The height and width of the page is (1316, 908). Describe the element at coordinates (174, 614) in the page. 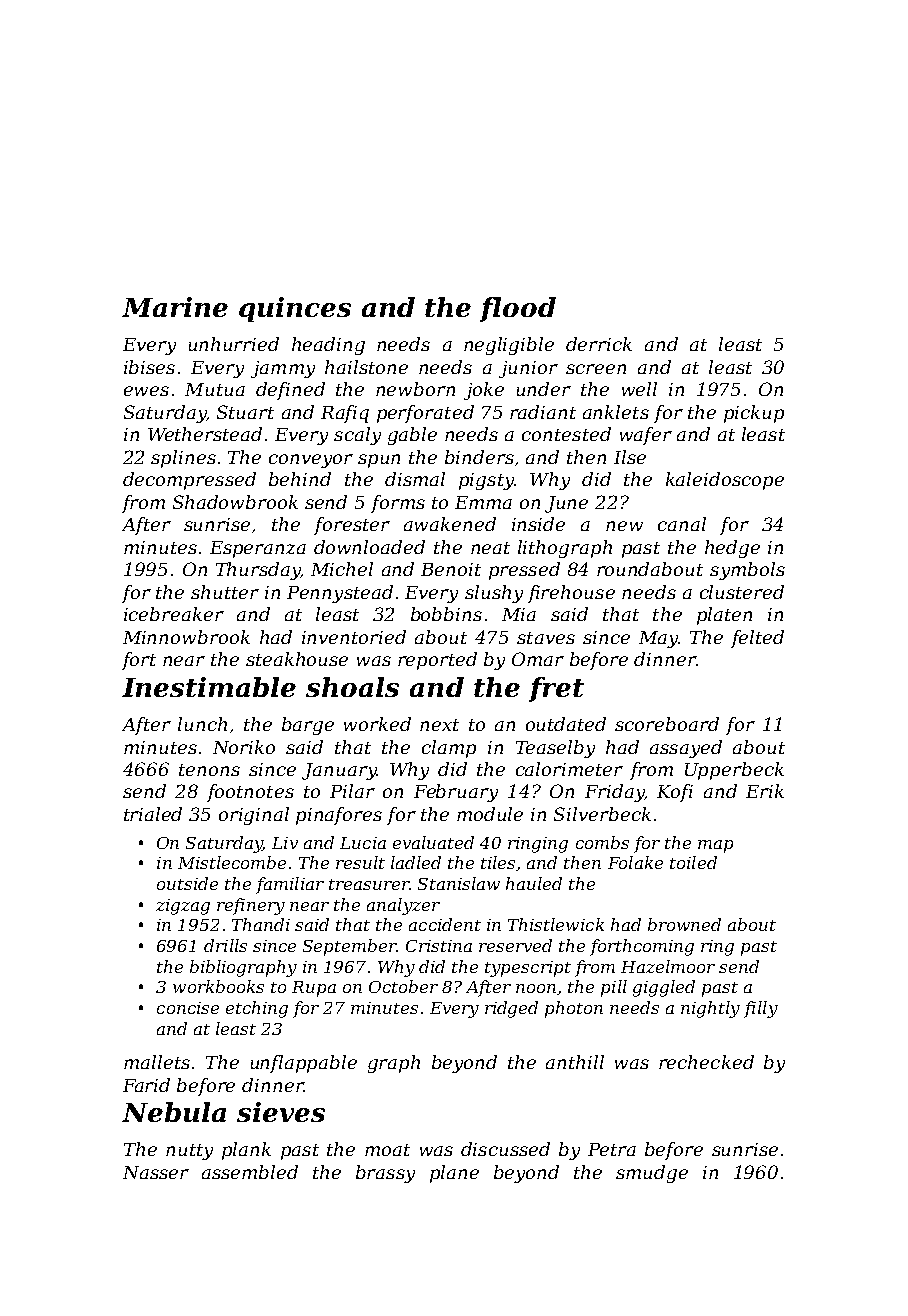

I see `icebreaker` at that location.
